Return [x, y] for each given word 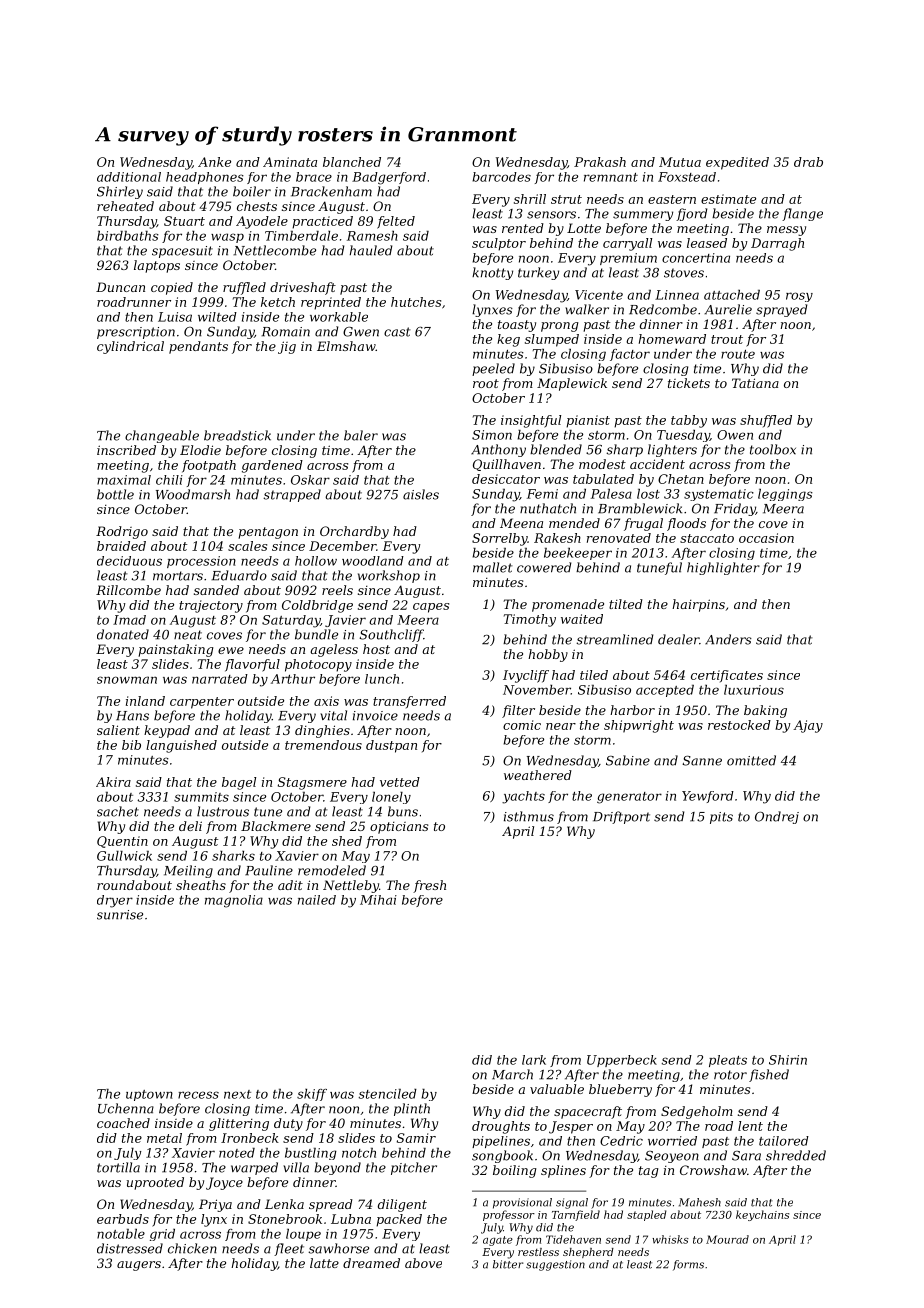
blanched [352, 162]
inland [145, 701]
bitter [508, 1264]
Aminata [290, 162]
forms [688, 1265]
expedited [737, 163]
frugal [643, 524]
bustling [311, 1154]
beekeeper [578, 554]
